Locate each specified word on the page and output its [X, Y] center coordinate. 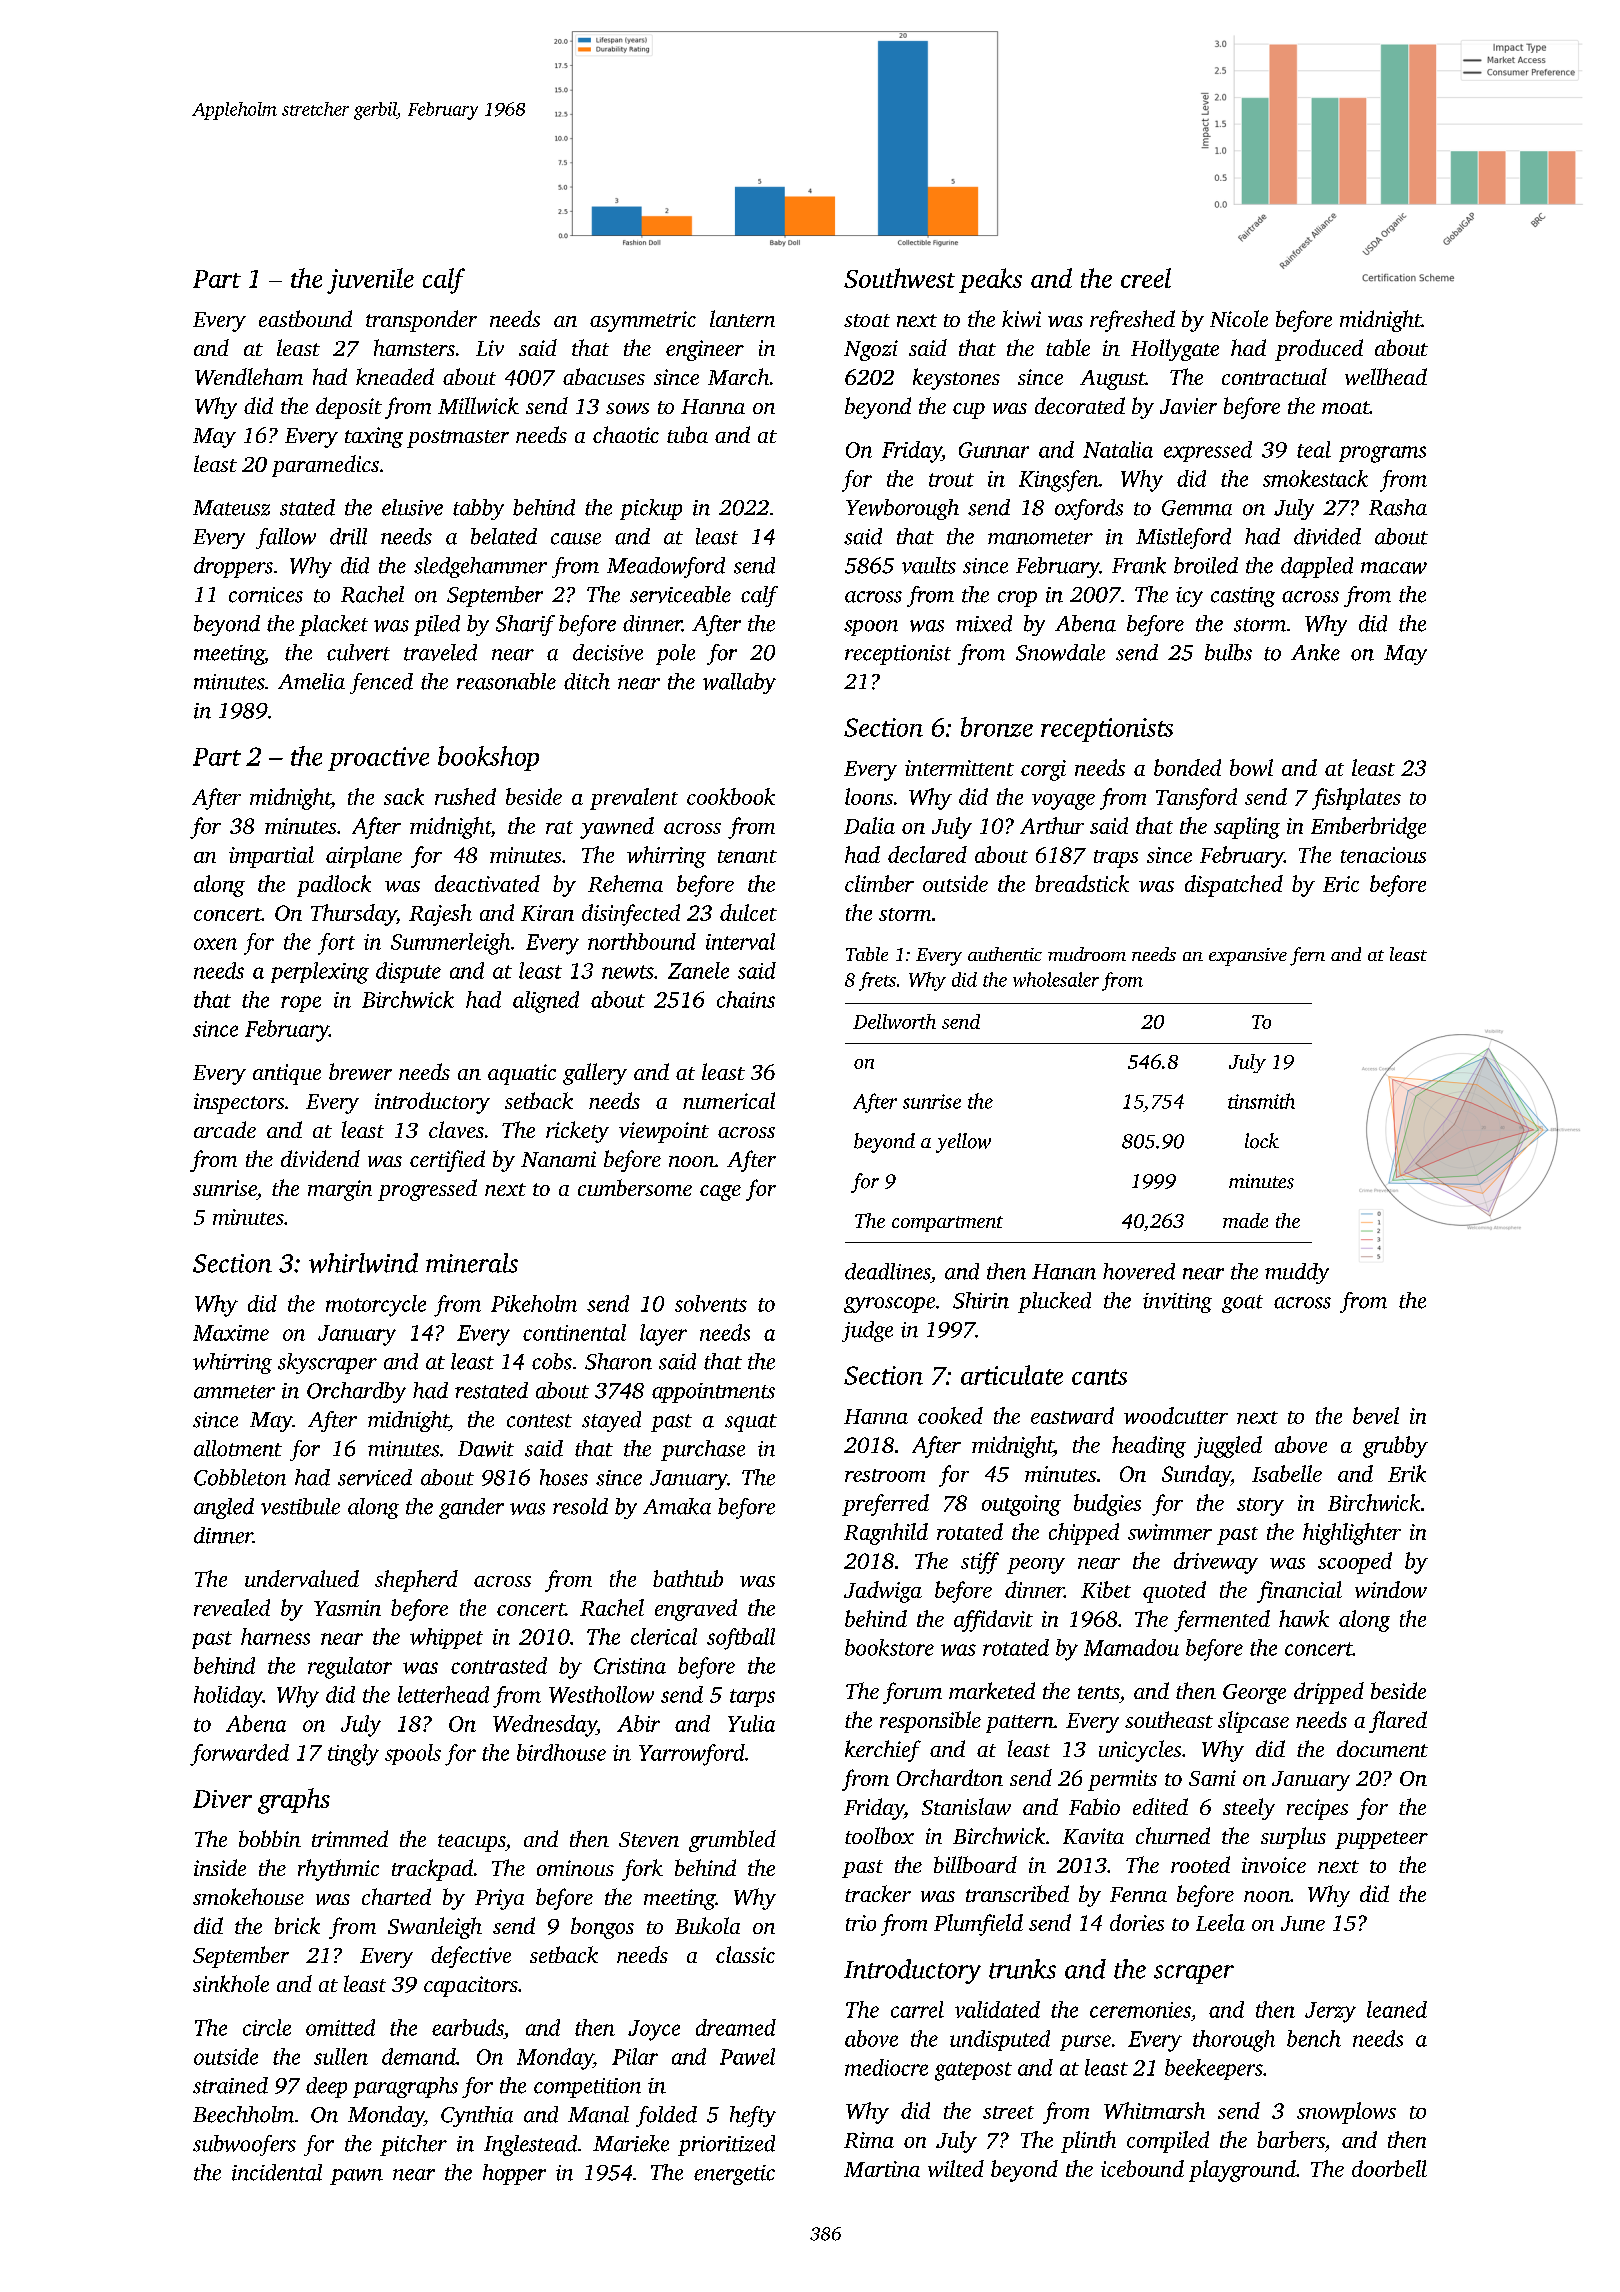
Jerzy [1330, 2012]
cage [720, 1193]
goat [1242, 1304]
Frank [1139, 565]
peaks [990, 280]
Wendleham [249, 376]
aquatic [522, 1074]
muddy [1297, 1273]
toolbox [879, 1835]
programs [1382, 454]
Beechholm [243, 2114]
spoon [871, 628]
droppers [233, 567]
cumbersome [635, 1187]
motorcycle [376, 1306]
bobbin [270, 1838]
